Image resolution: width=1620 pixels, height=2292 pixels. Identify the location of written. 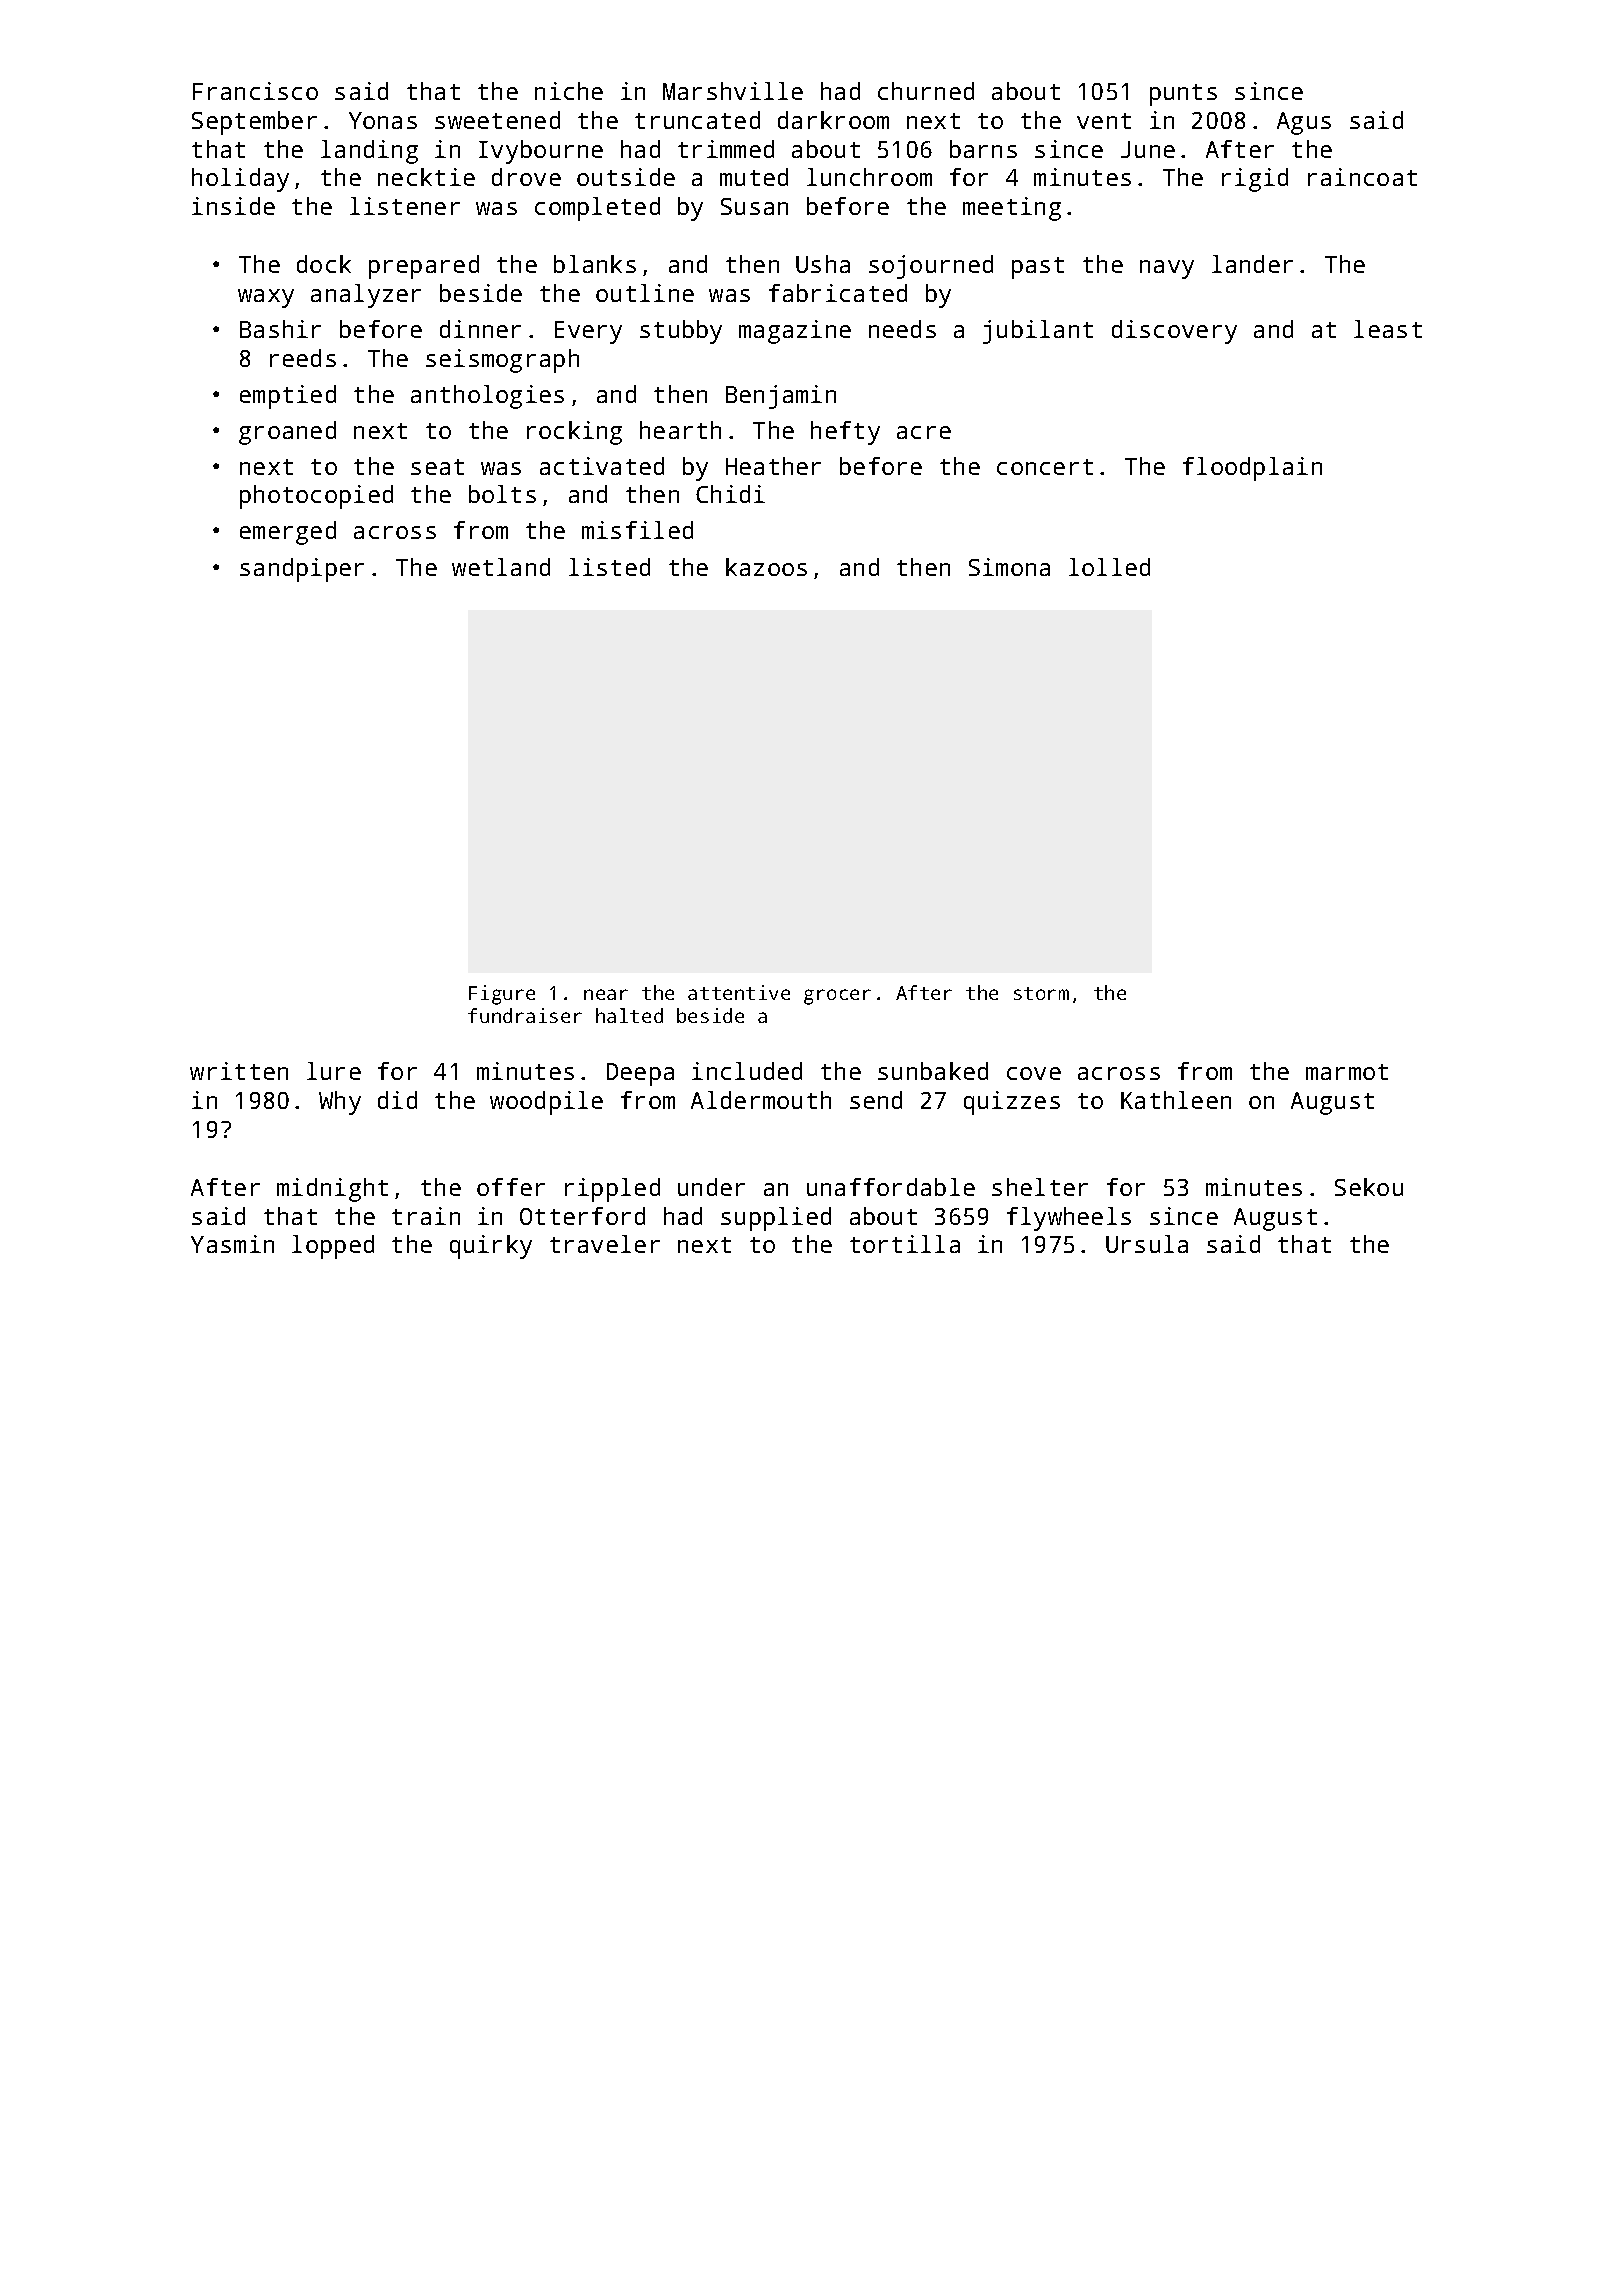
(239, 1071).
